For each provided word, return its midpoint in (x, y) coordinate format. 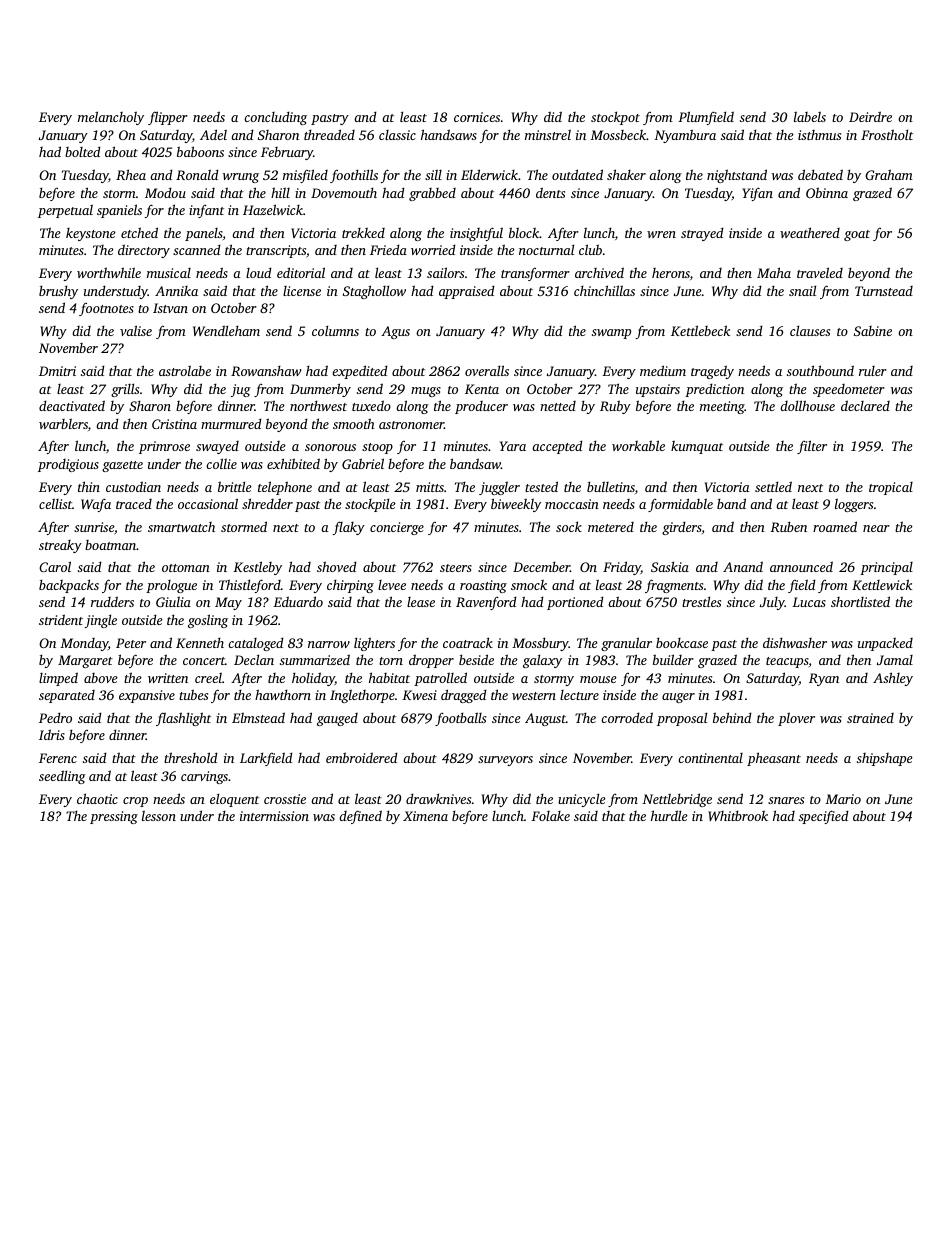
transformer (535, 274)
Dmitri (57, 371)
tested (541, 486)
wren (661, 234)
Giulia (173, 601)
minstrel (548, 134)
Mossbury (540, 644)
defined (360, 817)
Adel (213, 134)
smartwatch (181, 527)
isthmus (819, 135)
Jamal (895, 660)
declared (865, 405)
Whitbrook (738, 815)
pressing (114, 817)
